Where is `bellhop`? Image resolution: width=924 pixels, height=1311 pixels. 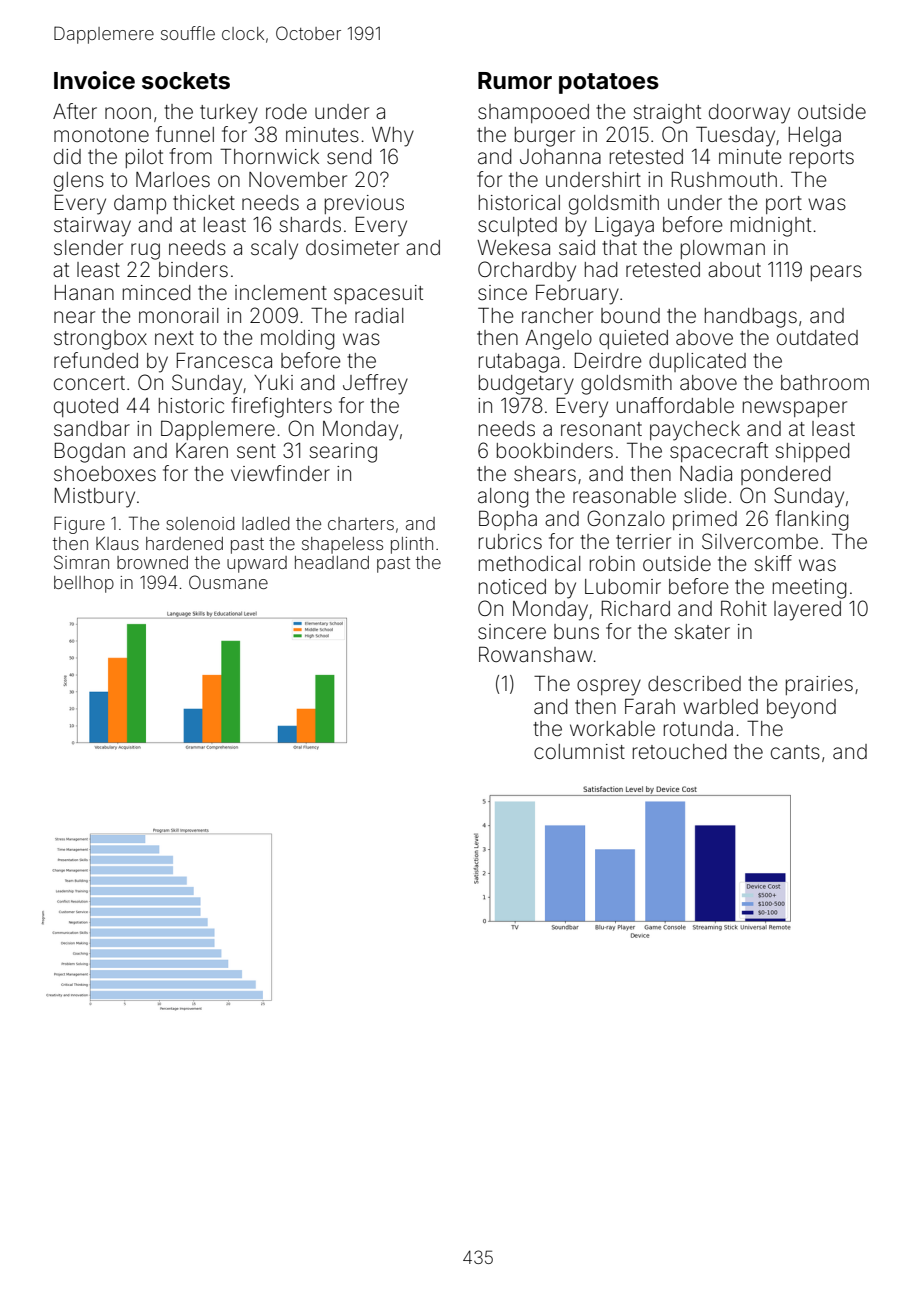 bellhop is located at coordinates (84, 584).
